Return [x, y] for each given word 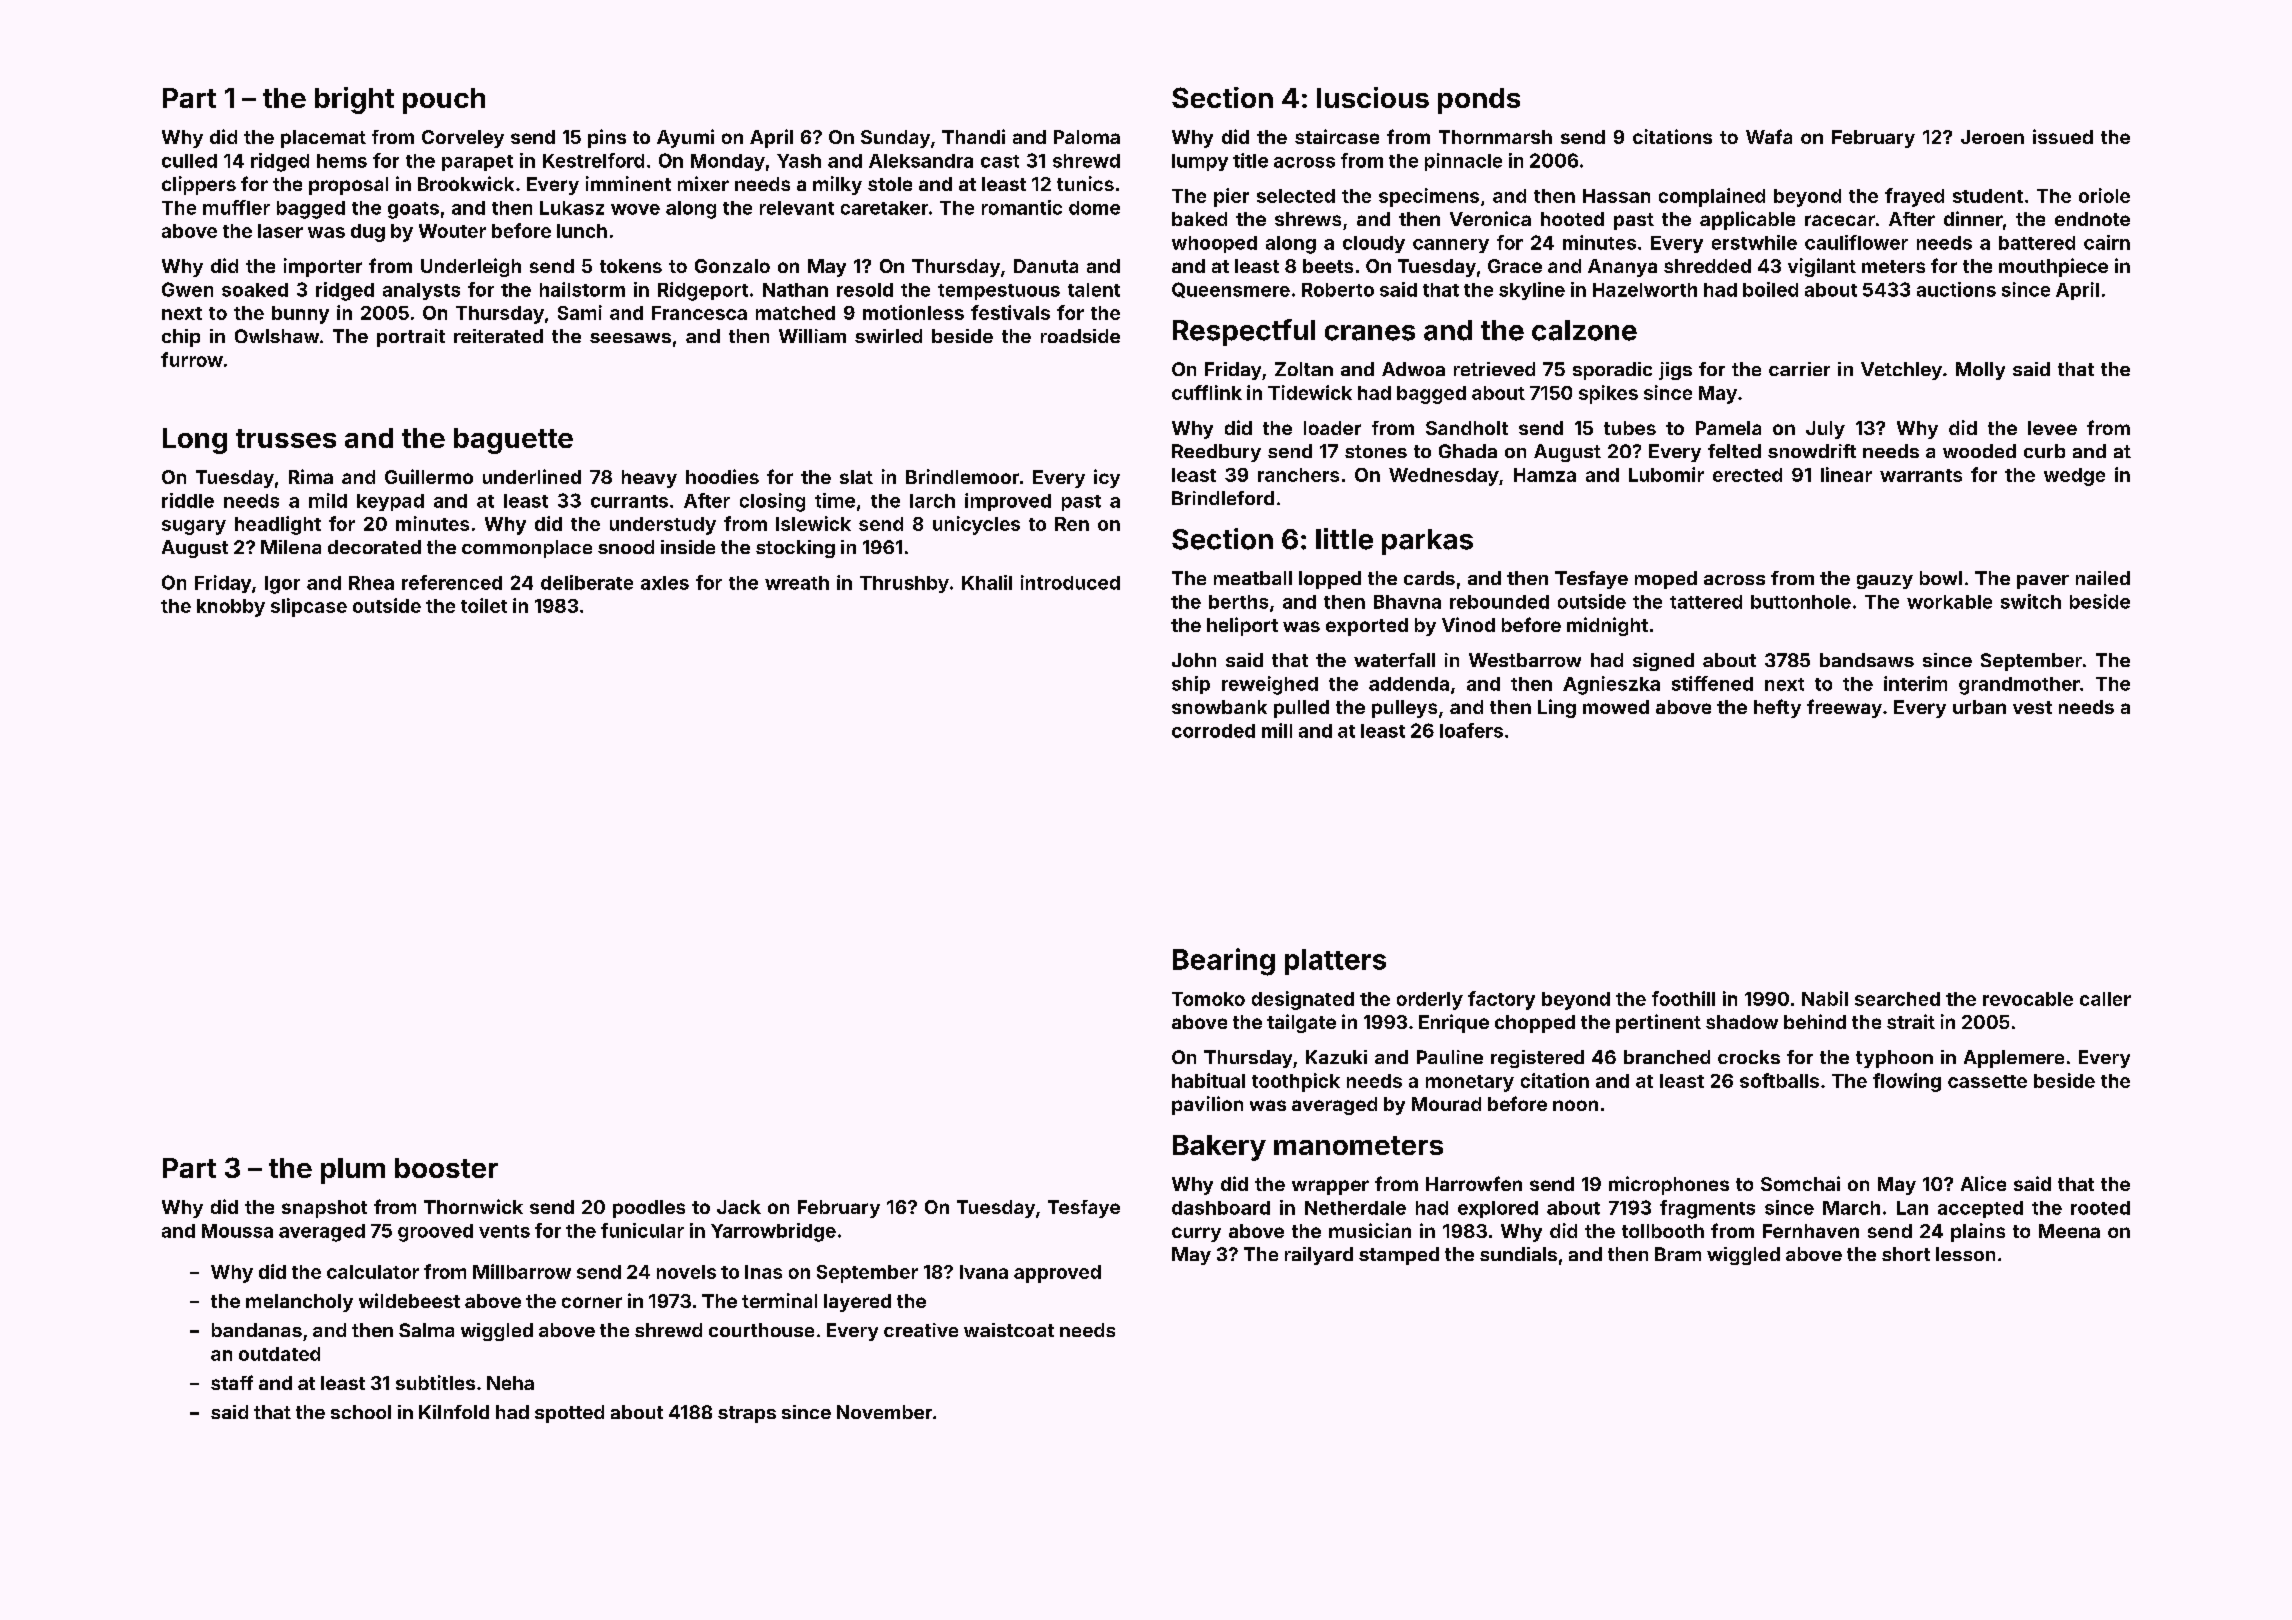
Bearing [1224, 962]
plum [353, 1171]
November [884, 1412]
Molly [1980, 371]
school [361, 1412]
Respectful [1244, 332]
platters [1335, 962]
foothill [1683, 998]
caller [2105, 999]
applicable [1747, 220]
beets [1328, 266]
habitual [1208, 1080]
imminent [628, 183]
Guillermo [429, 476]
